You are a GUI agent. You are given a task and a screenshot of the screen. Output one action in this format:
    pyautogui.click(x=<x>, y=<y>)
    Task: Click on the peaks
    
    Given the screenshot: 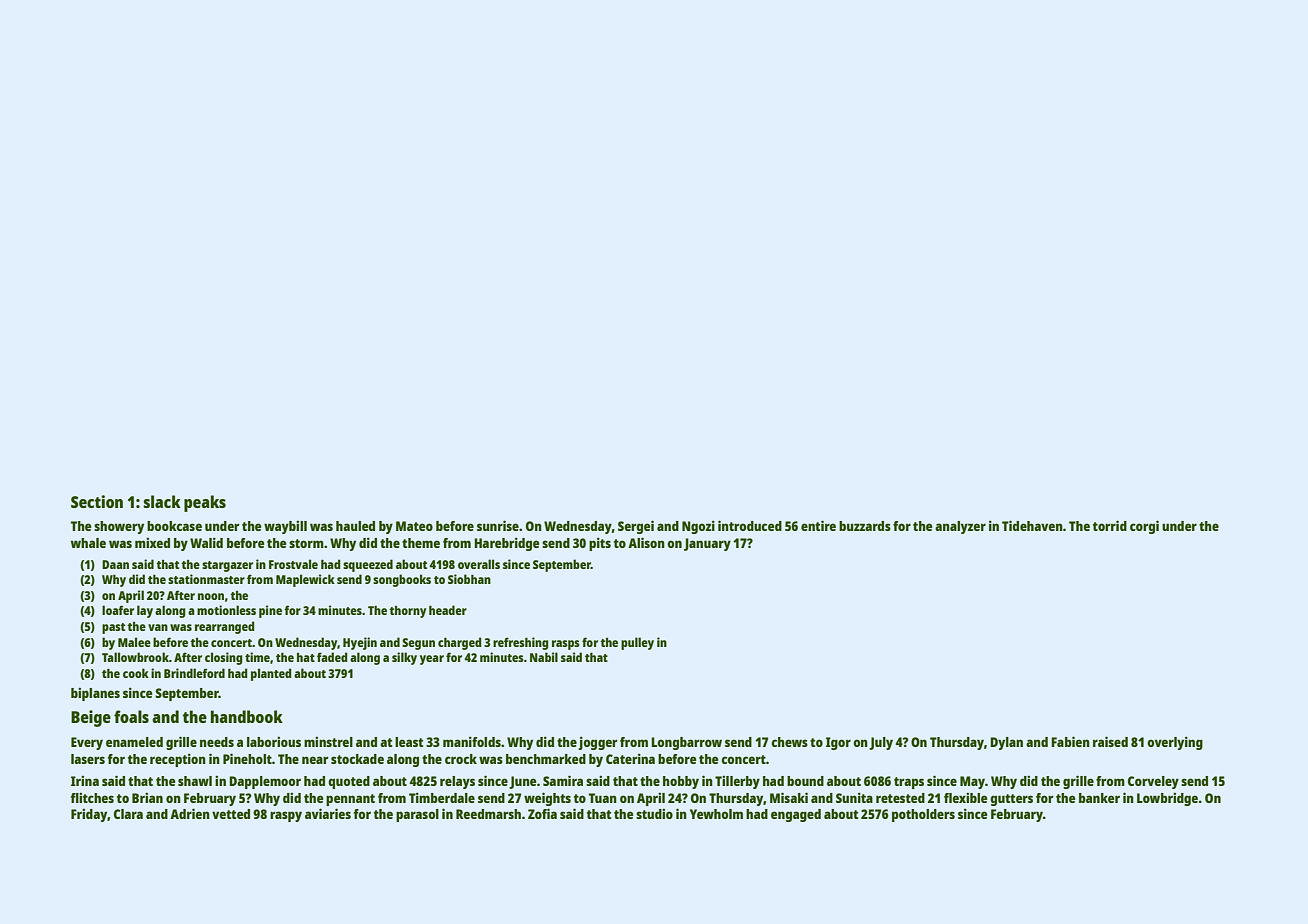 What is the action you would take?
    pyautogui.click(x=205, y=503)
